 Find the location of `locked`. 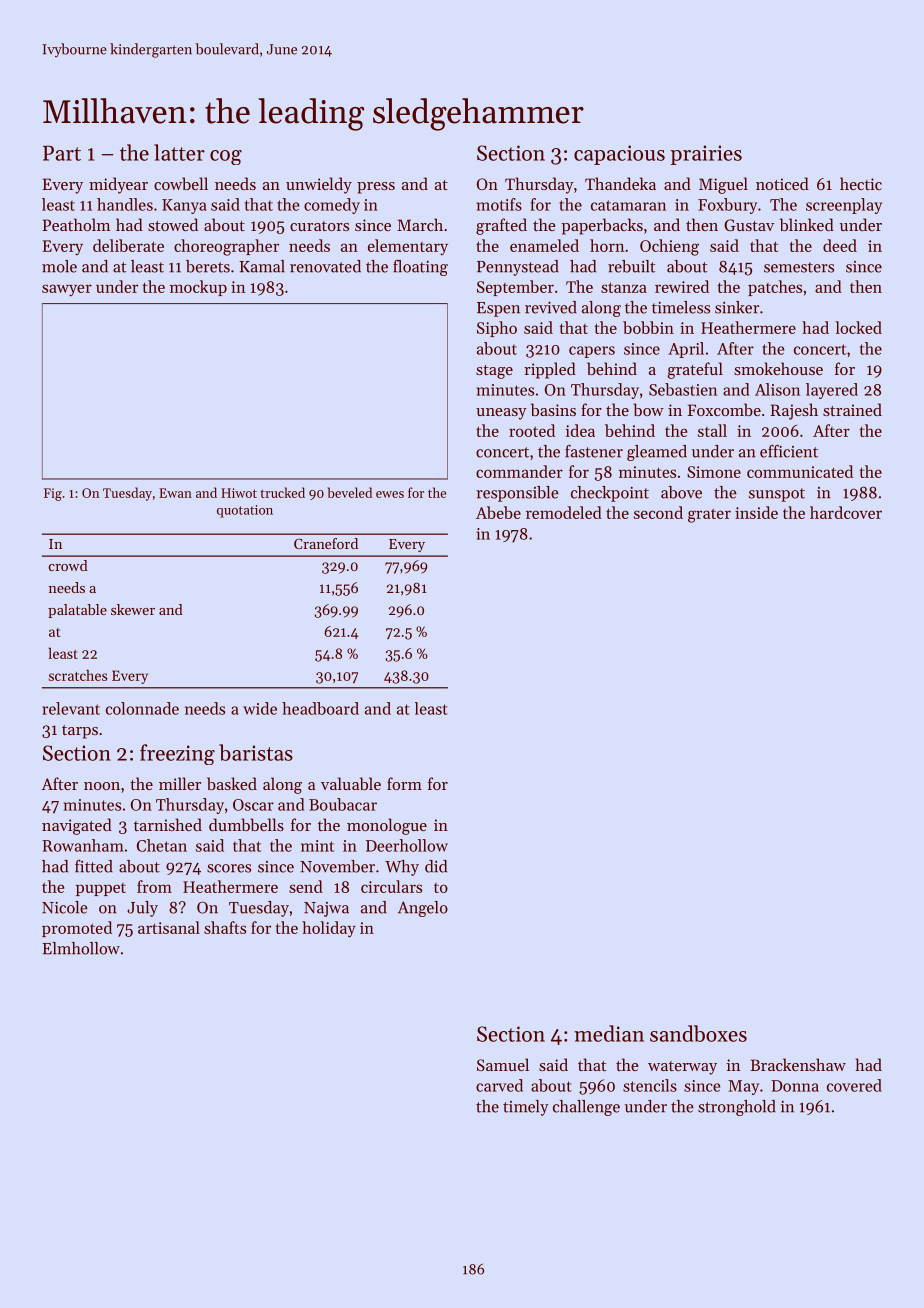

locked is located at coordinates (858, 327).
